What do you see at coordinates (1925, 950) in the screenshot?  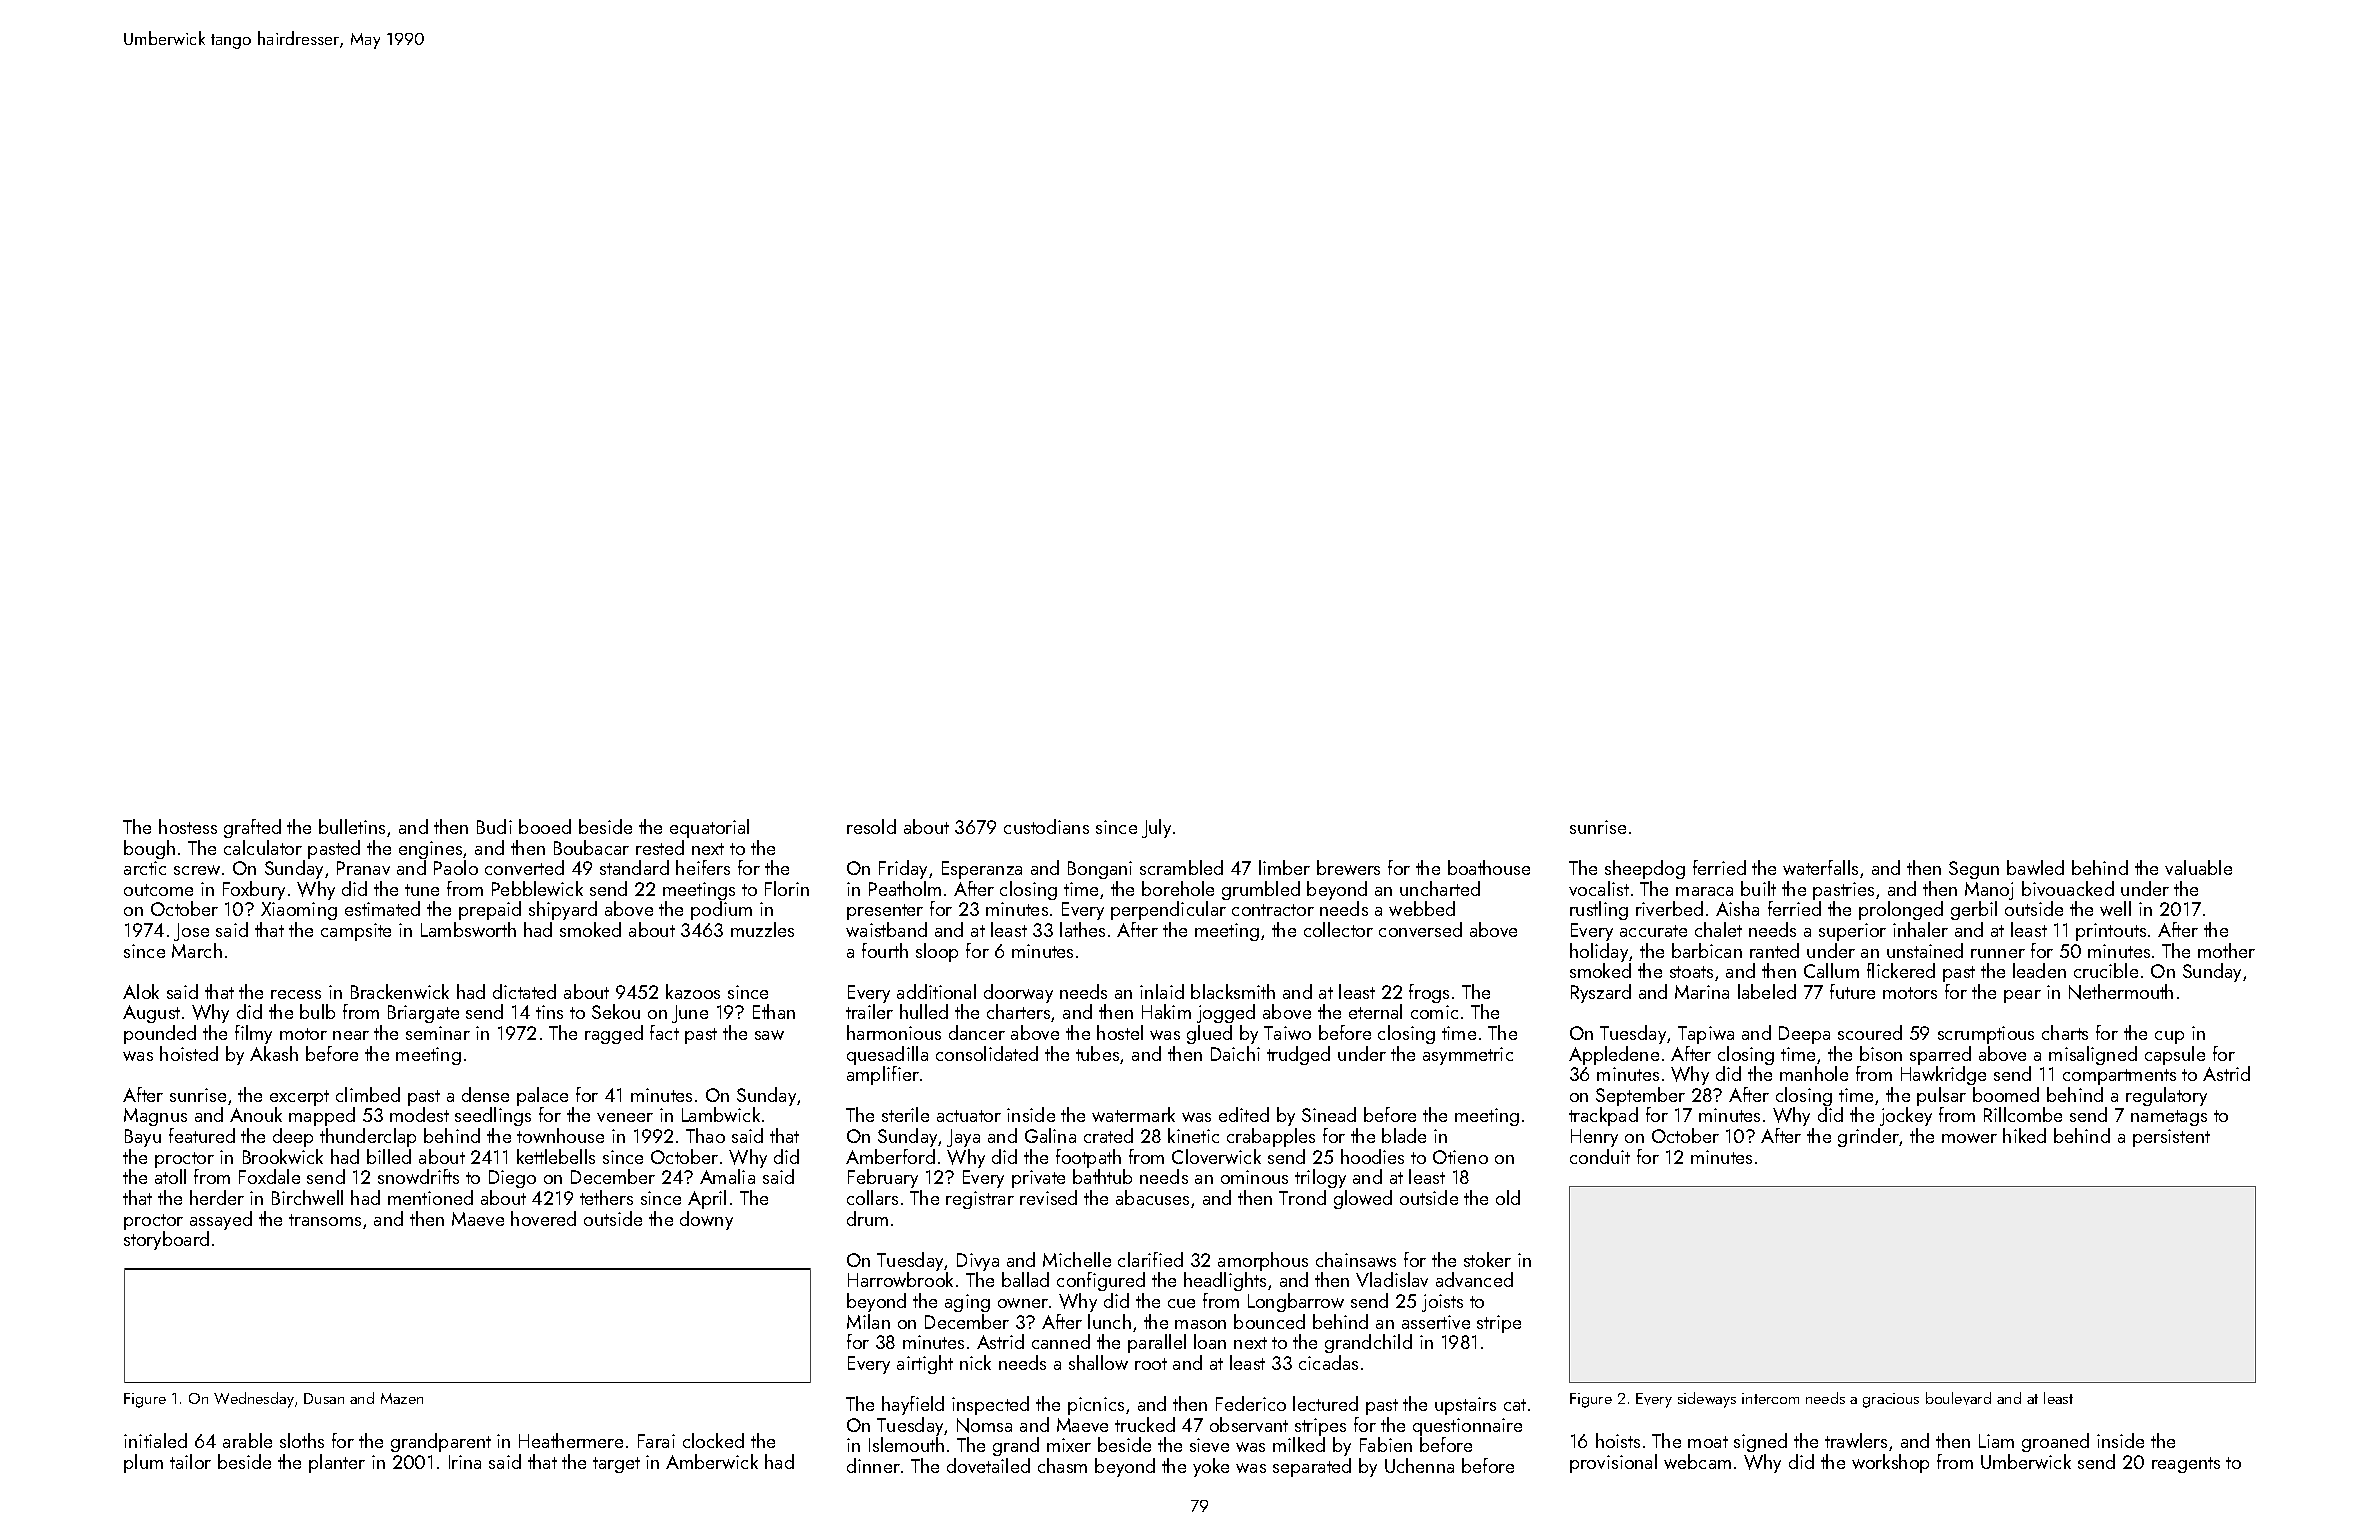 I see `unstained` at bounding box center [1925, 950].
